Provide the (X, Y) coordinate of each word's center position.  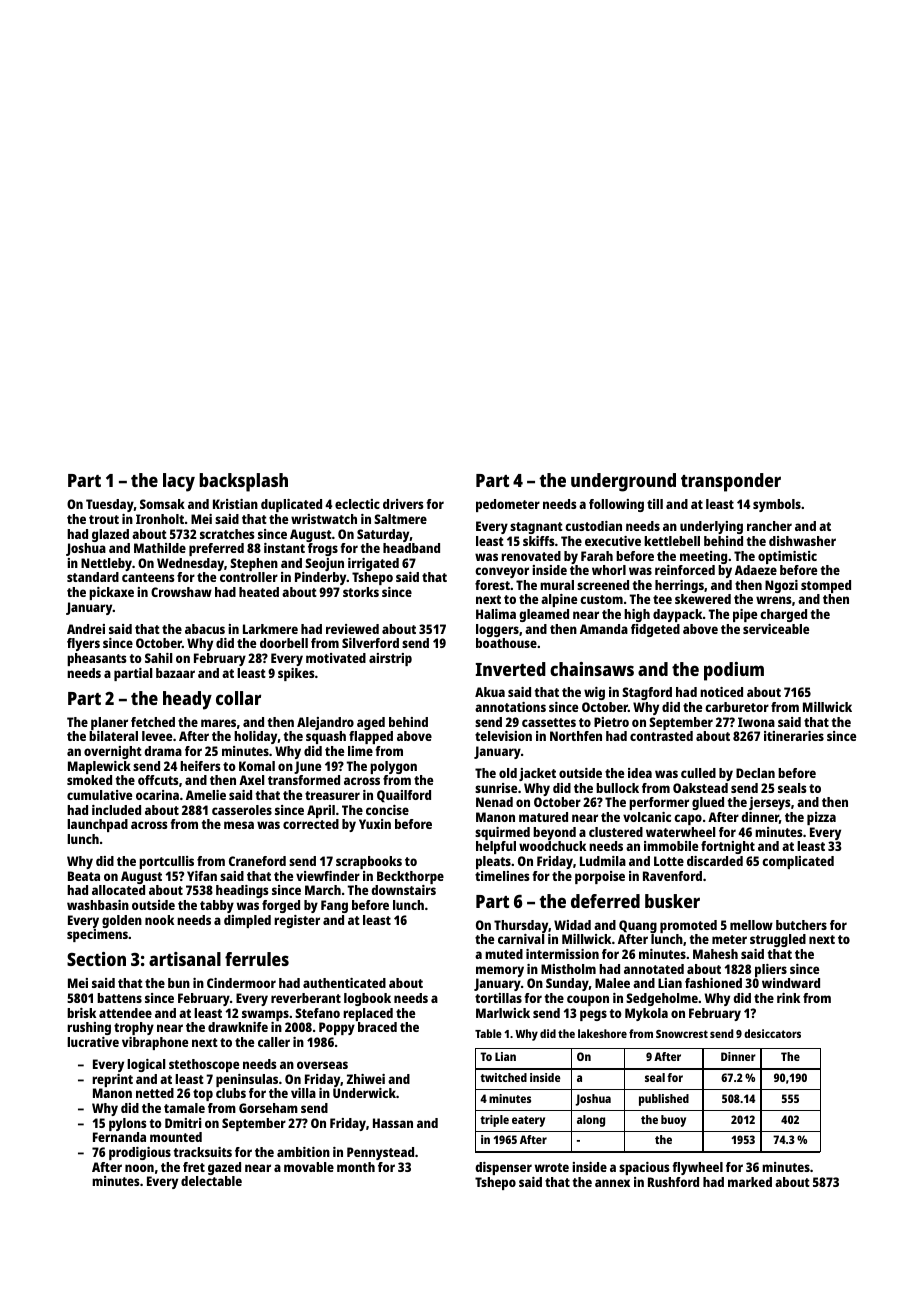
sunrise (496, 788)
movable (309, 1167)
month (356, 1167)
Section (96, 959)
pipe (745, 615)
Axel (251, 780)
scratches (227, 534)
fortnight (728, 847)
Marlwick (503, 1013)
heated (259, 592)
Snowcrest (682, 1034)
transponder (731, 482)
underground (623, 482)
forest (492, 585)
